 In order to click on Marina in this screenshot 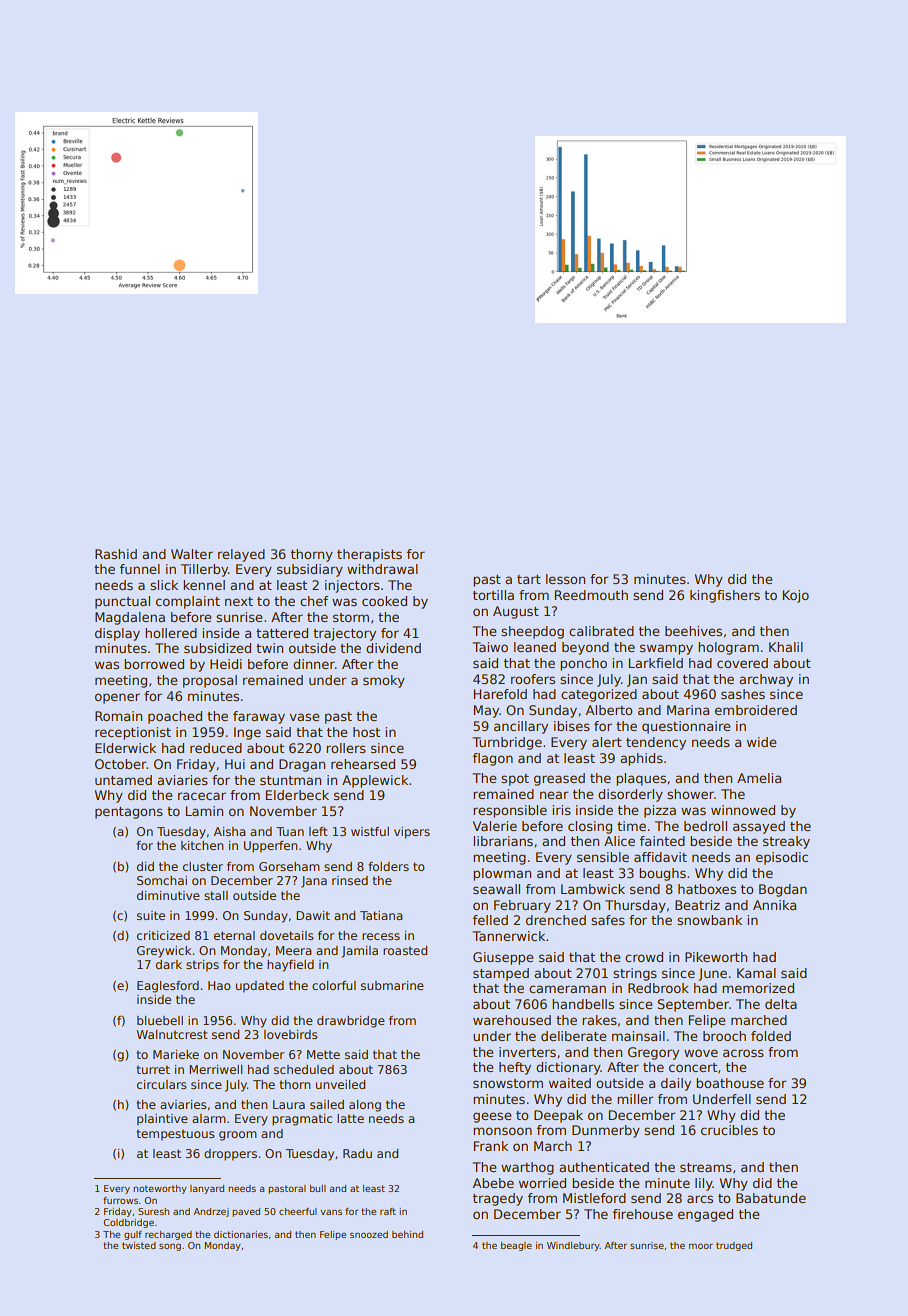, I will do `click(688, 710)`.
